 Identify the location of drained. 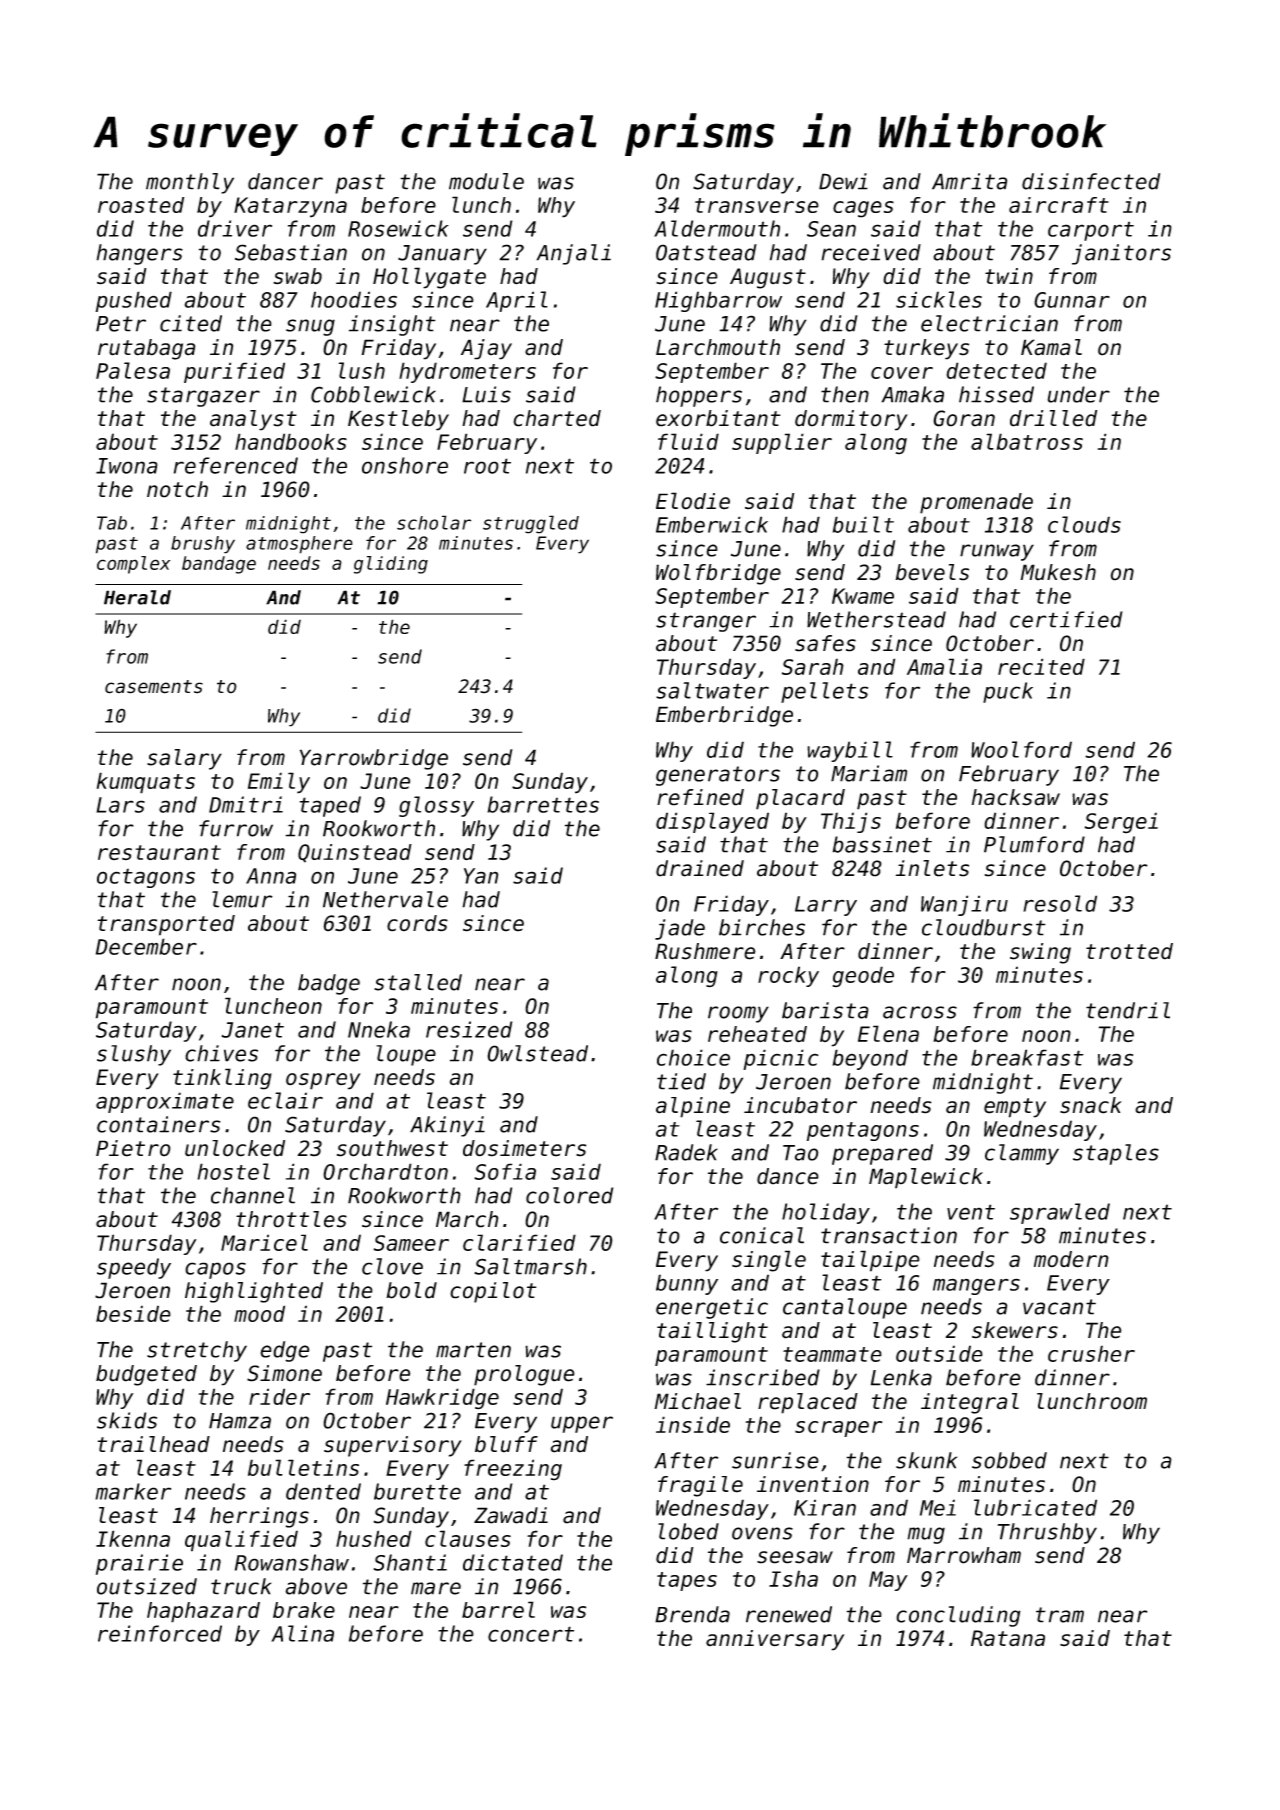
(700, 868).
